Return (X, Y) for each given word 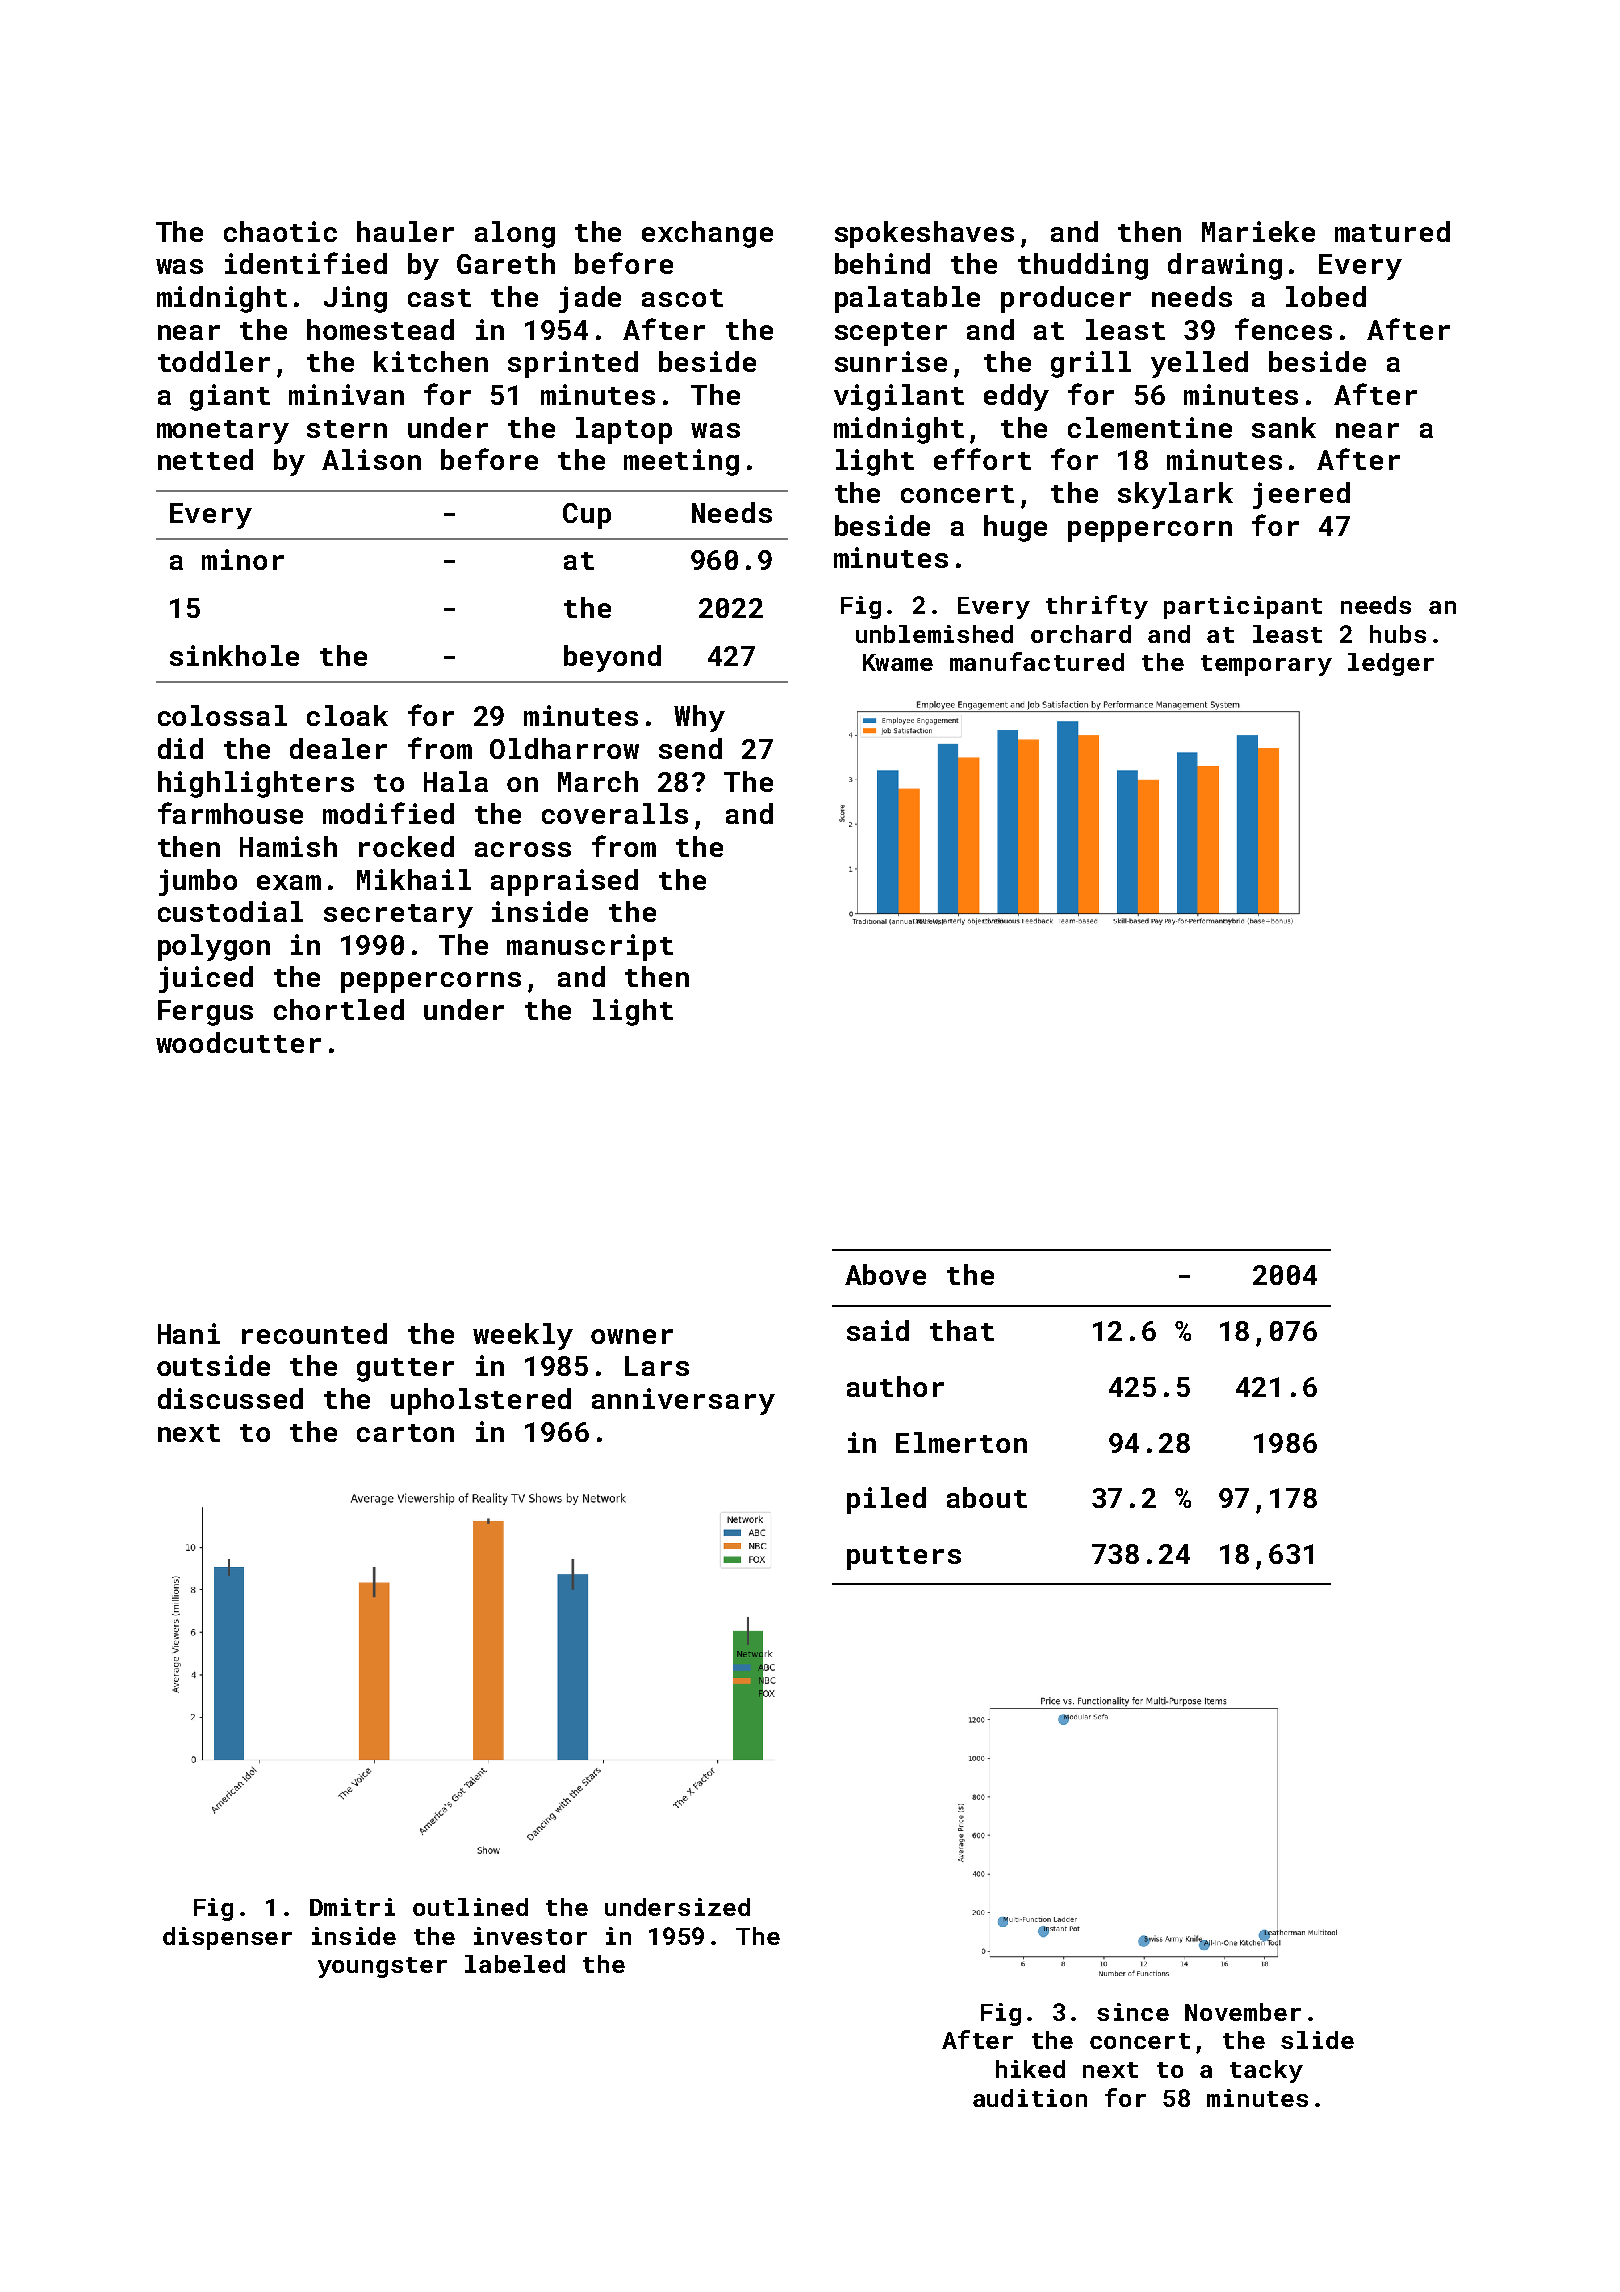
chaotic (280, 231)
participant (1243, 607)
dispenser (227, 1938)
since (1133, 2012)
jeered (1301, 495)
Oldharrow (564, 748)
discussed (230, 1398)
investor (530, 1936)
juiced (206, 979)
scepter (891, 334)
